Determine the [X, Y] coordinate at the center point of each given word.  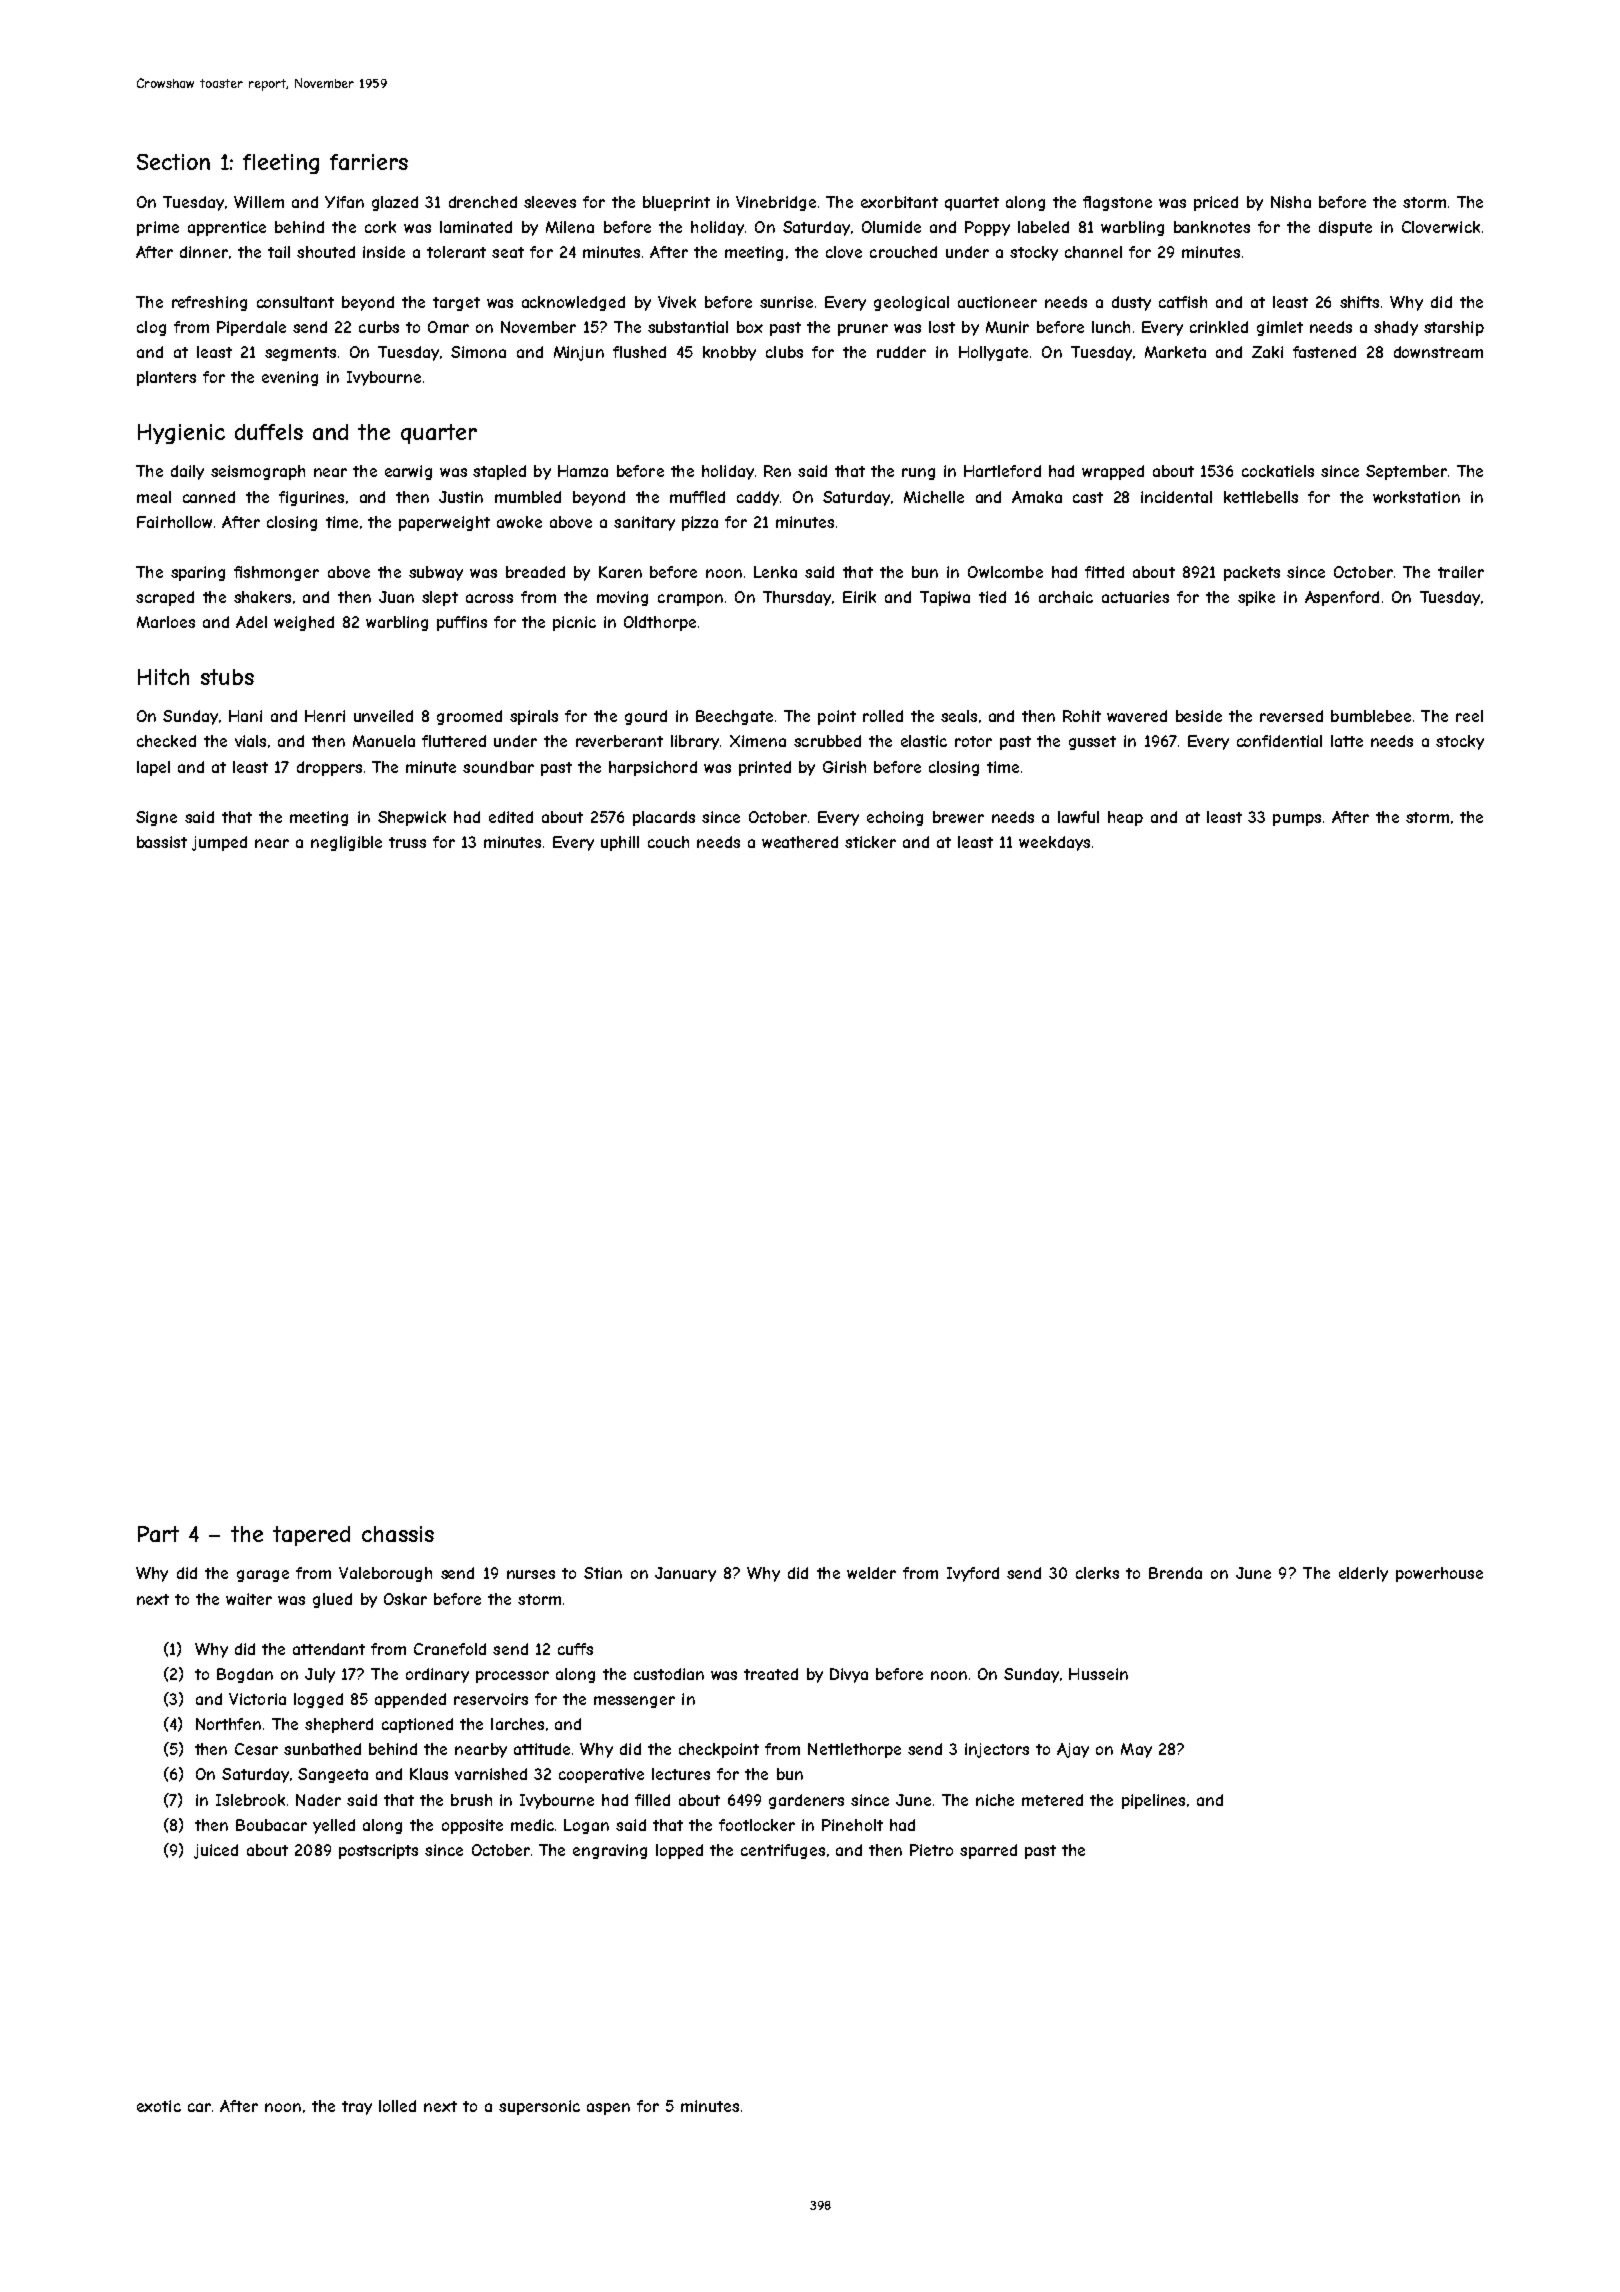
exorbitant [899, 202]
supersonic [539, 2107]
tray [357, 2108]
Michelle [934, 497]
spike [1256, 598]
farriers [369, 162]
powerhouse [1439, 1574]
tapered [311, 1536]
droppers [329, 768]
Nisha [1291, 202]
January [685, 1574]
